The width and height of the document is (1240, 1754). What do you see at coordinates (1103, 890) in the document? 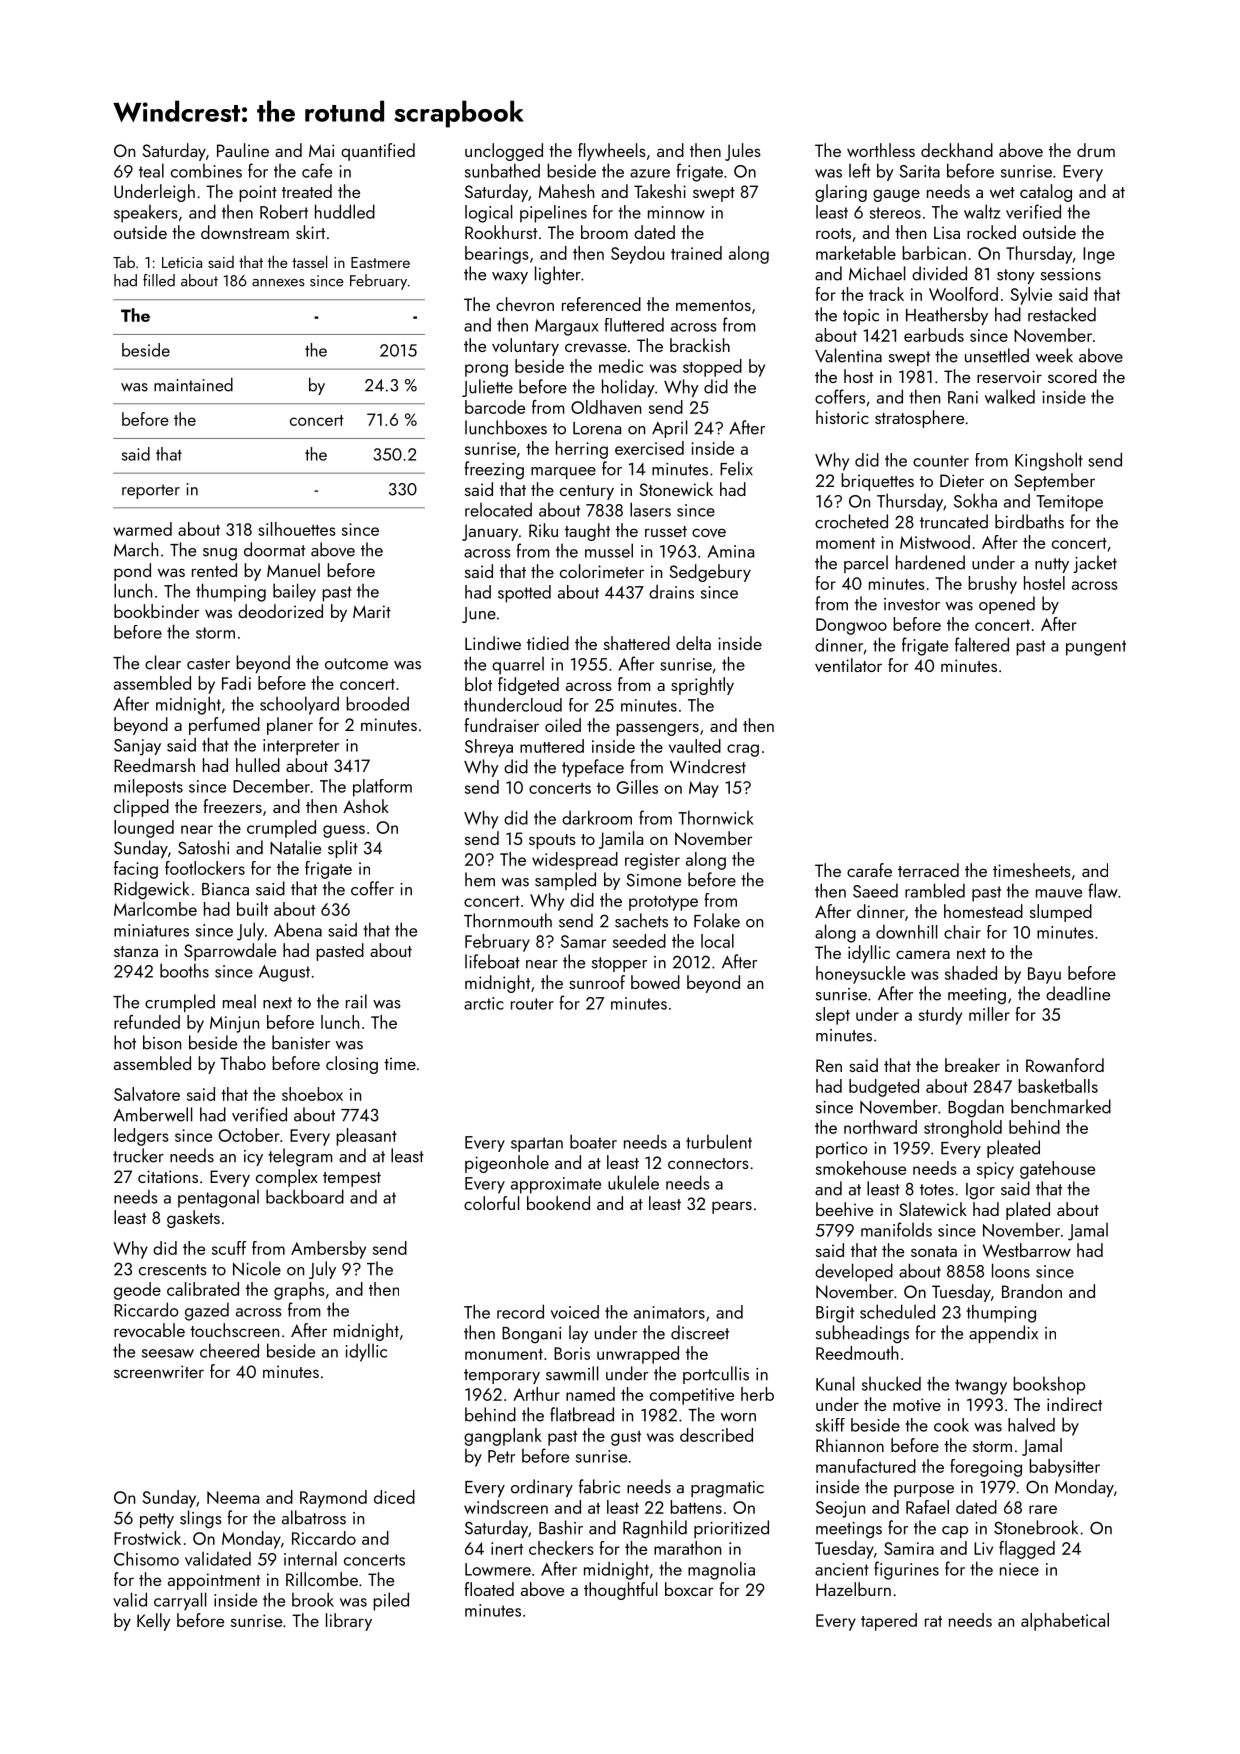
I see `flaw` at bounding box center [1103, 890].
